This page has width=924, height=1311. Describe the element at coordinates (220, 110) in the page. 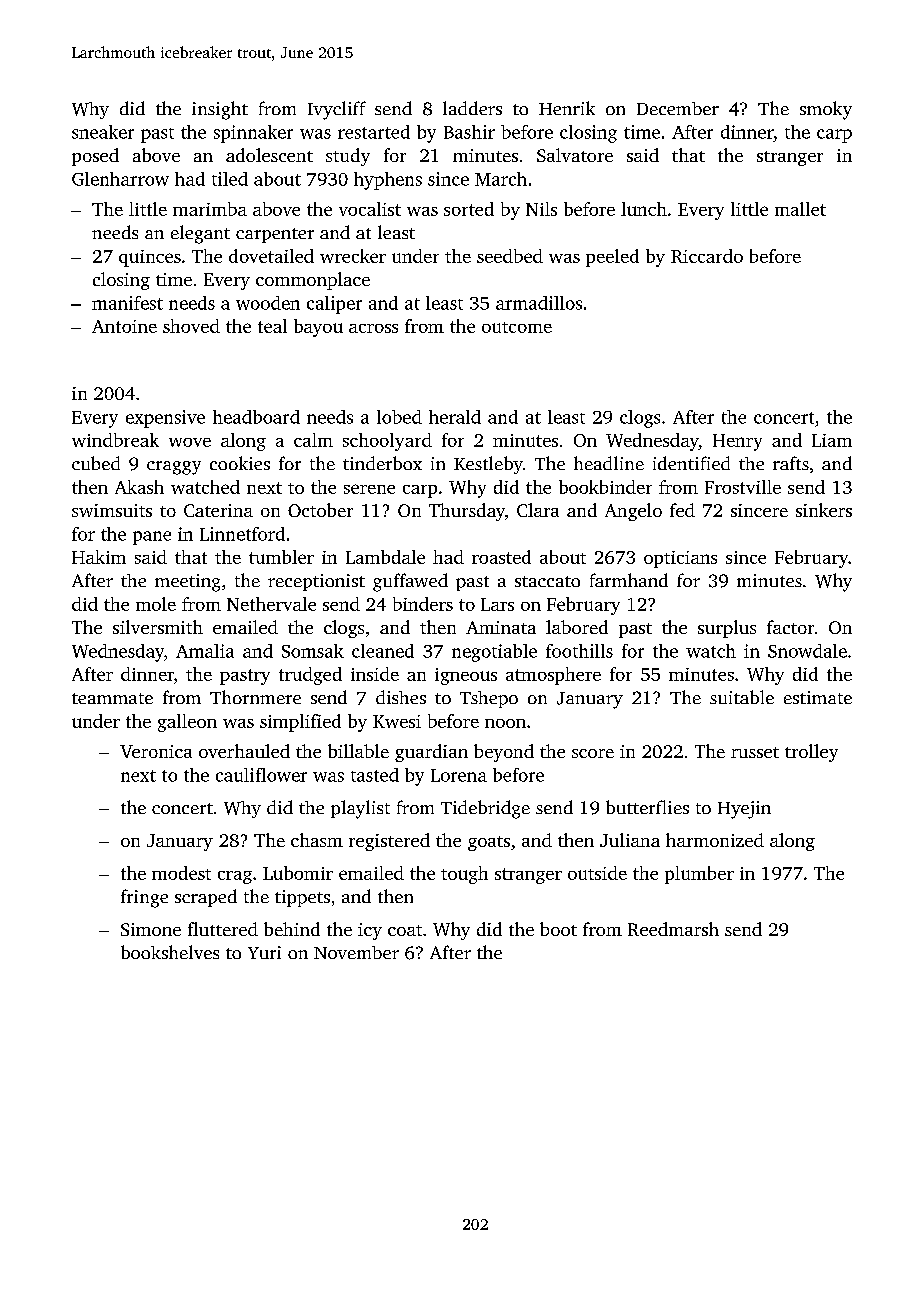

I see `insight` at that location.
